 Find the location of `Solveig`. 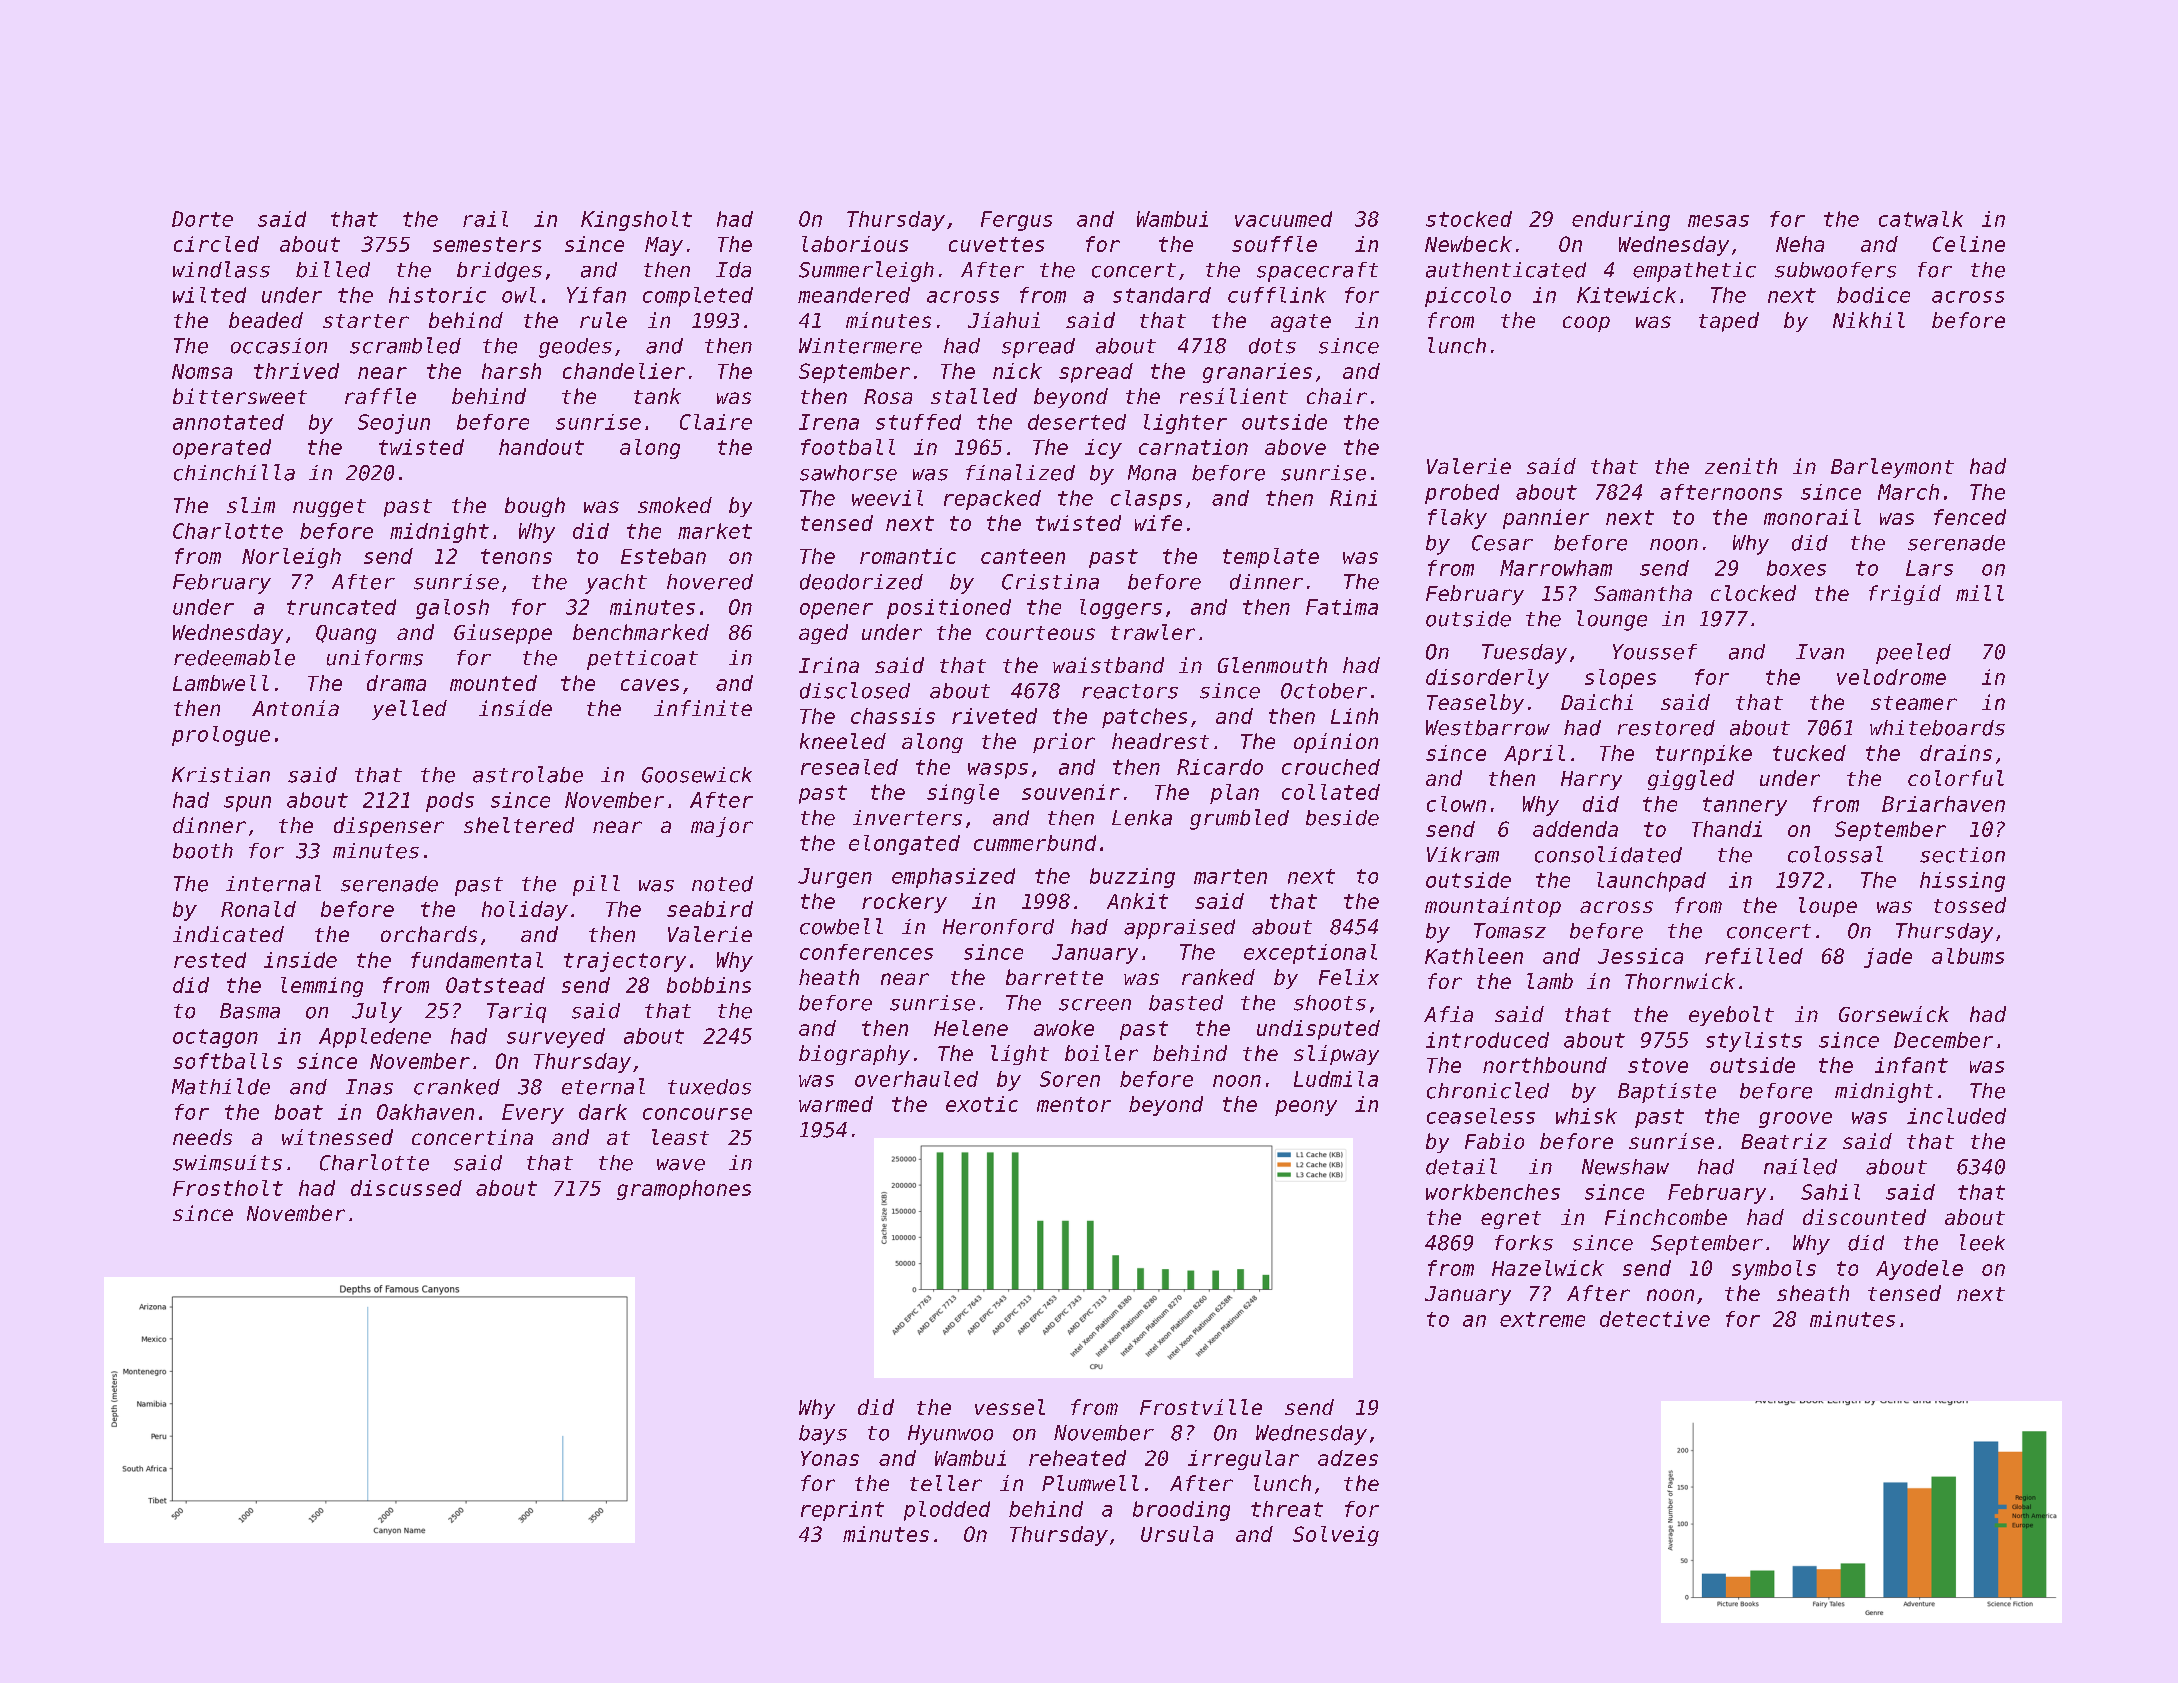

Solveig is located at coordinates (1336, 1536).
